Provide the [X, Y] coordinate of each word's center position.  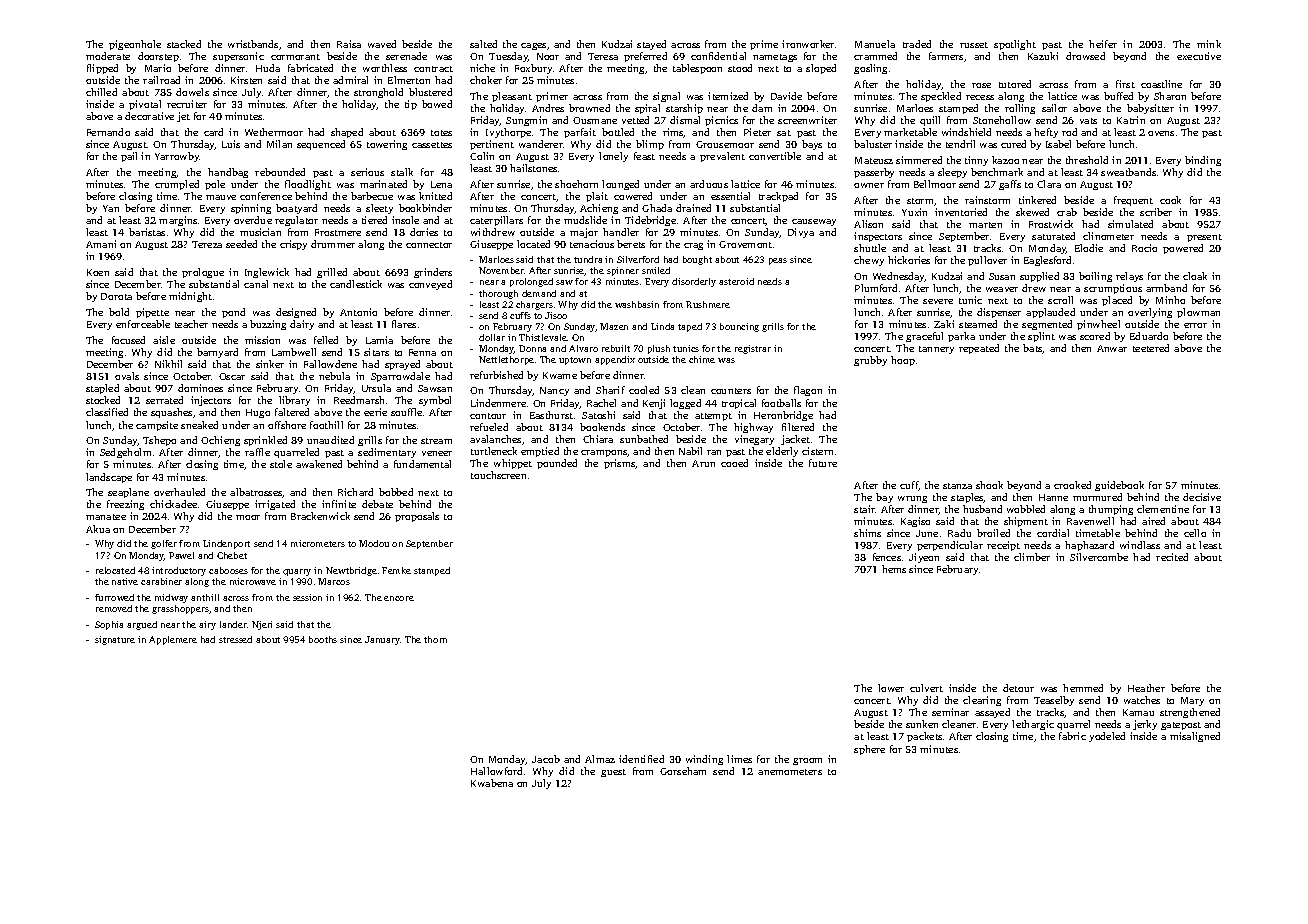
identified [641, 759]
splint [1041, 337]
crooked [1072, 485]
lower [891, 688]
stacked [184, 44]
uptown [575, 361]
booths [323, 639]
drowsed [1085, 56]
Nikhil [168, 364]
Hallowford [496, 771]
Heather [1146, 688]
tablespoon [697, 69]
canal [256, 284]
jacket [795, 440]
